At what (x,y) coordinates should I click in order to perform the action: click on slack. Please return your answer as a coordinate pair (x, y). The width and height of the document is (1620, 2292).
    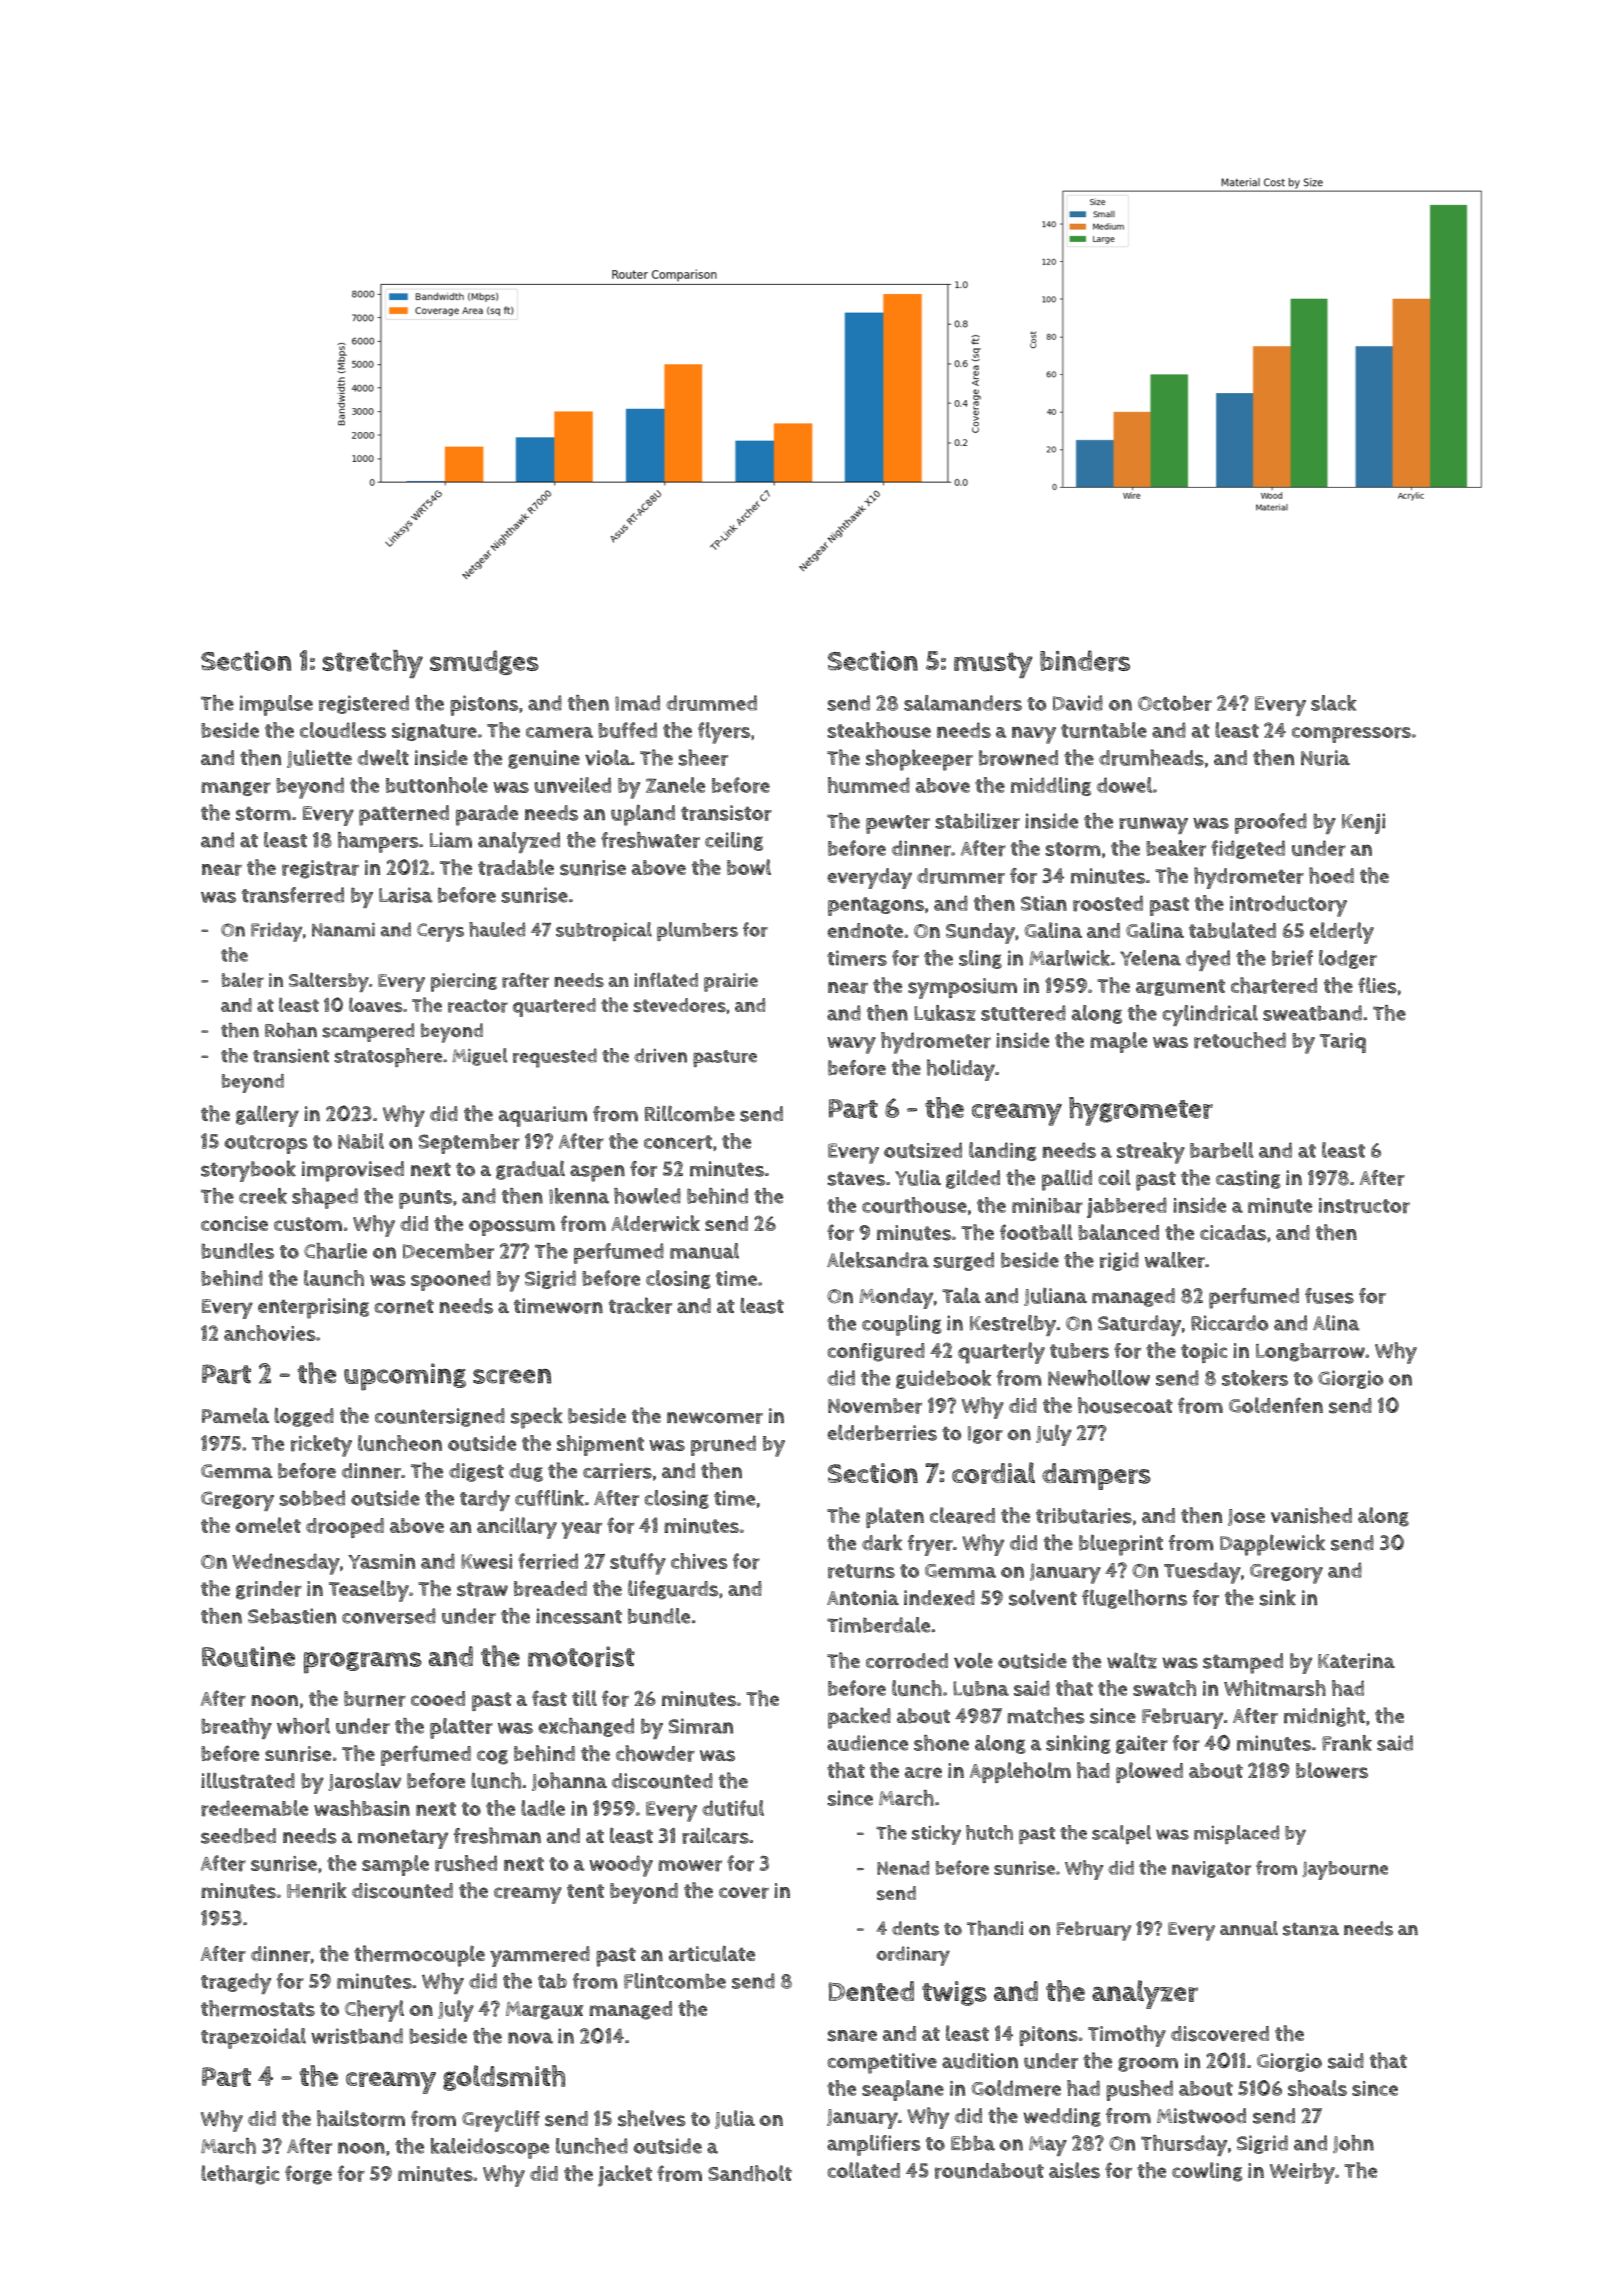
    Looking at the image, I should click on (1334, 703).
